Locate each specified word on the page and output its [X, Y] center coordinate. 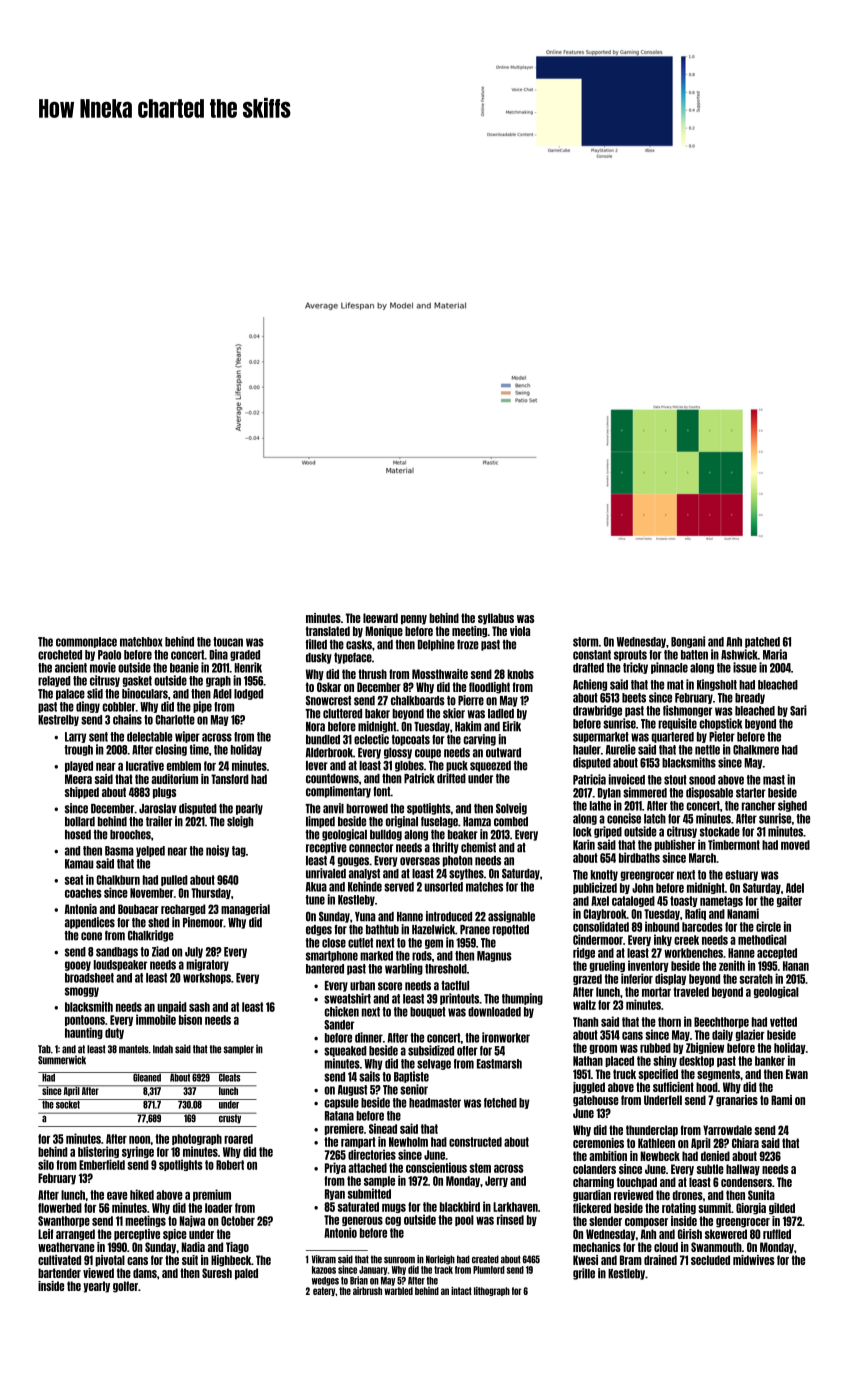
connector [371, 848]
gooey [78, 966]
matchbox [141, 642]
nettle [707, 750]
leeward [380, 618]
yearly [96, 1287]
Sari [798, 710]
